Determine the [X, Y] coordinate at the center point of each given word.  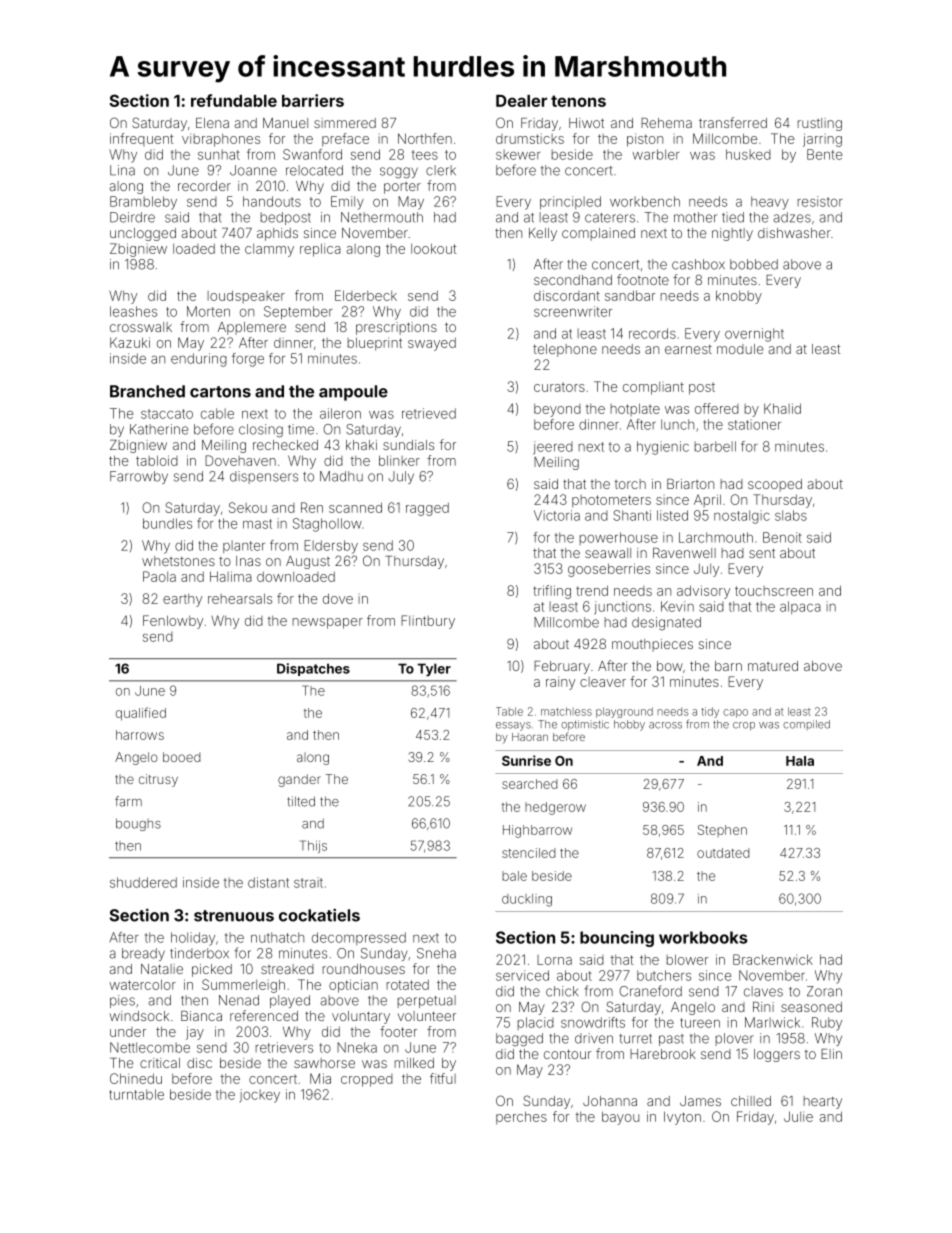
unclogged [143, 234]
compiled [806, 725]
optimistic [585, 725]
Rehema [666, 123]
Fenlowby [173, 622]
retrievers [284, 1047]
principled [570, 202]
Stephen [722, 831]
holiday [193, 939]
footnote [643, 279]
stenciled [528, 853]
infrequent [141, 139]
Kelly [543, 234]
